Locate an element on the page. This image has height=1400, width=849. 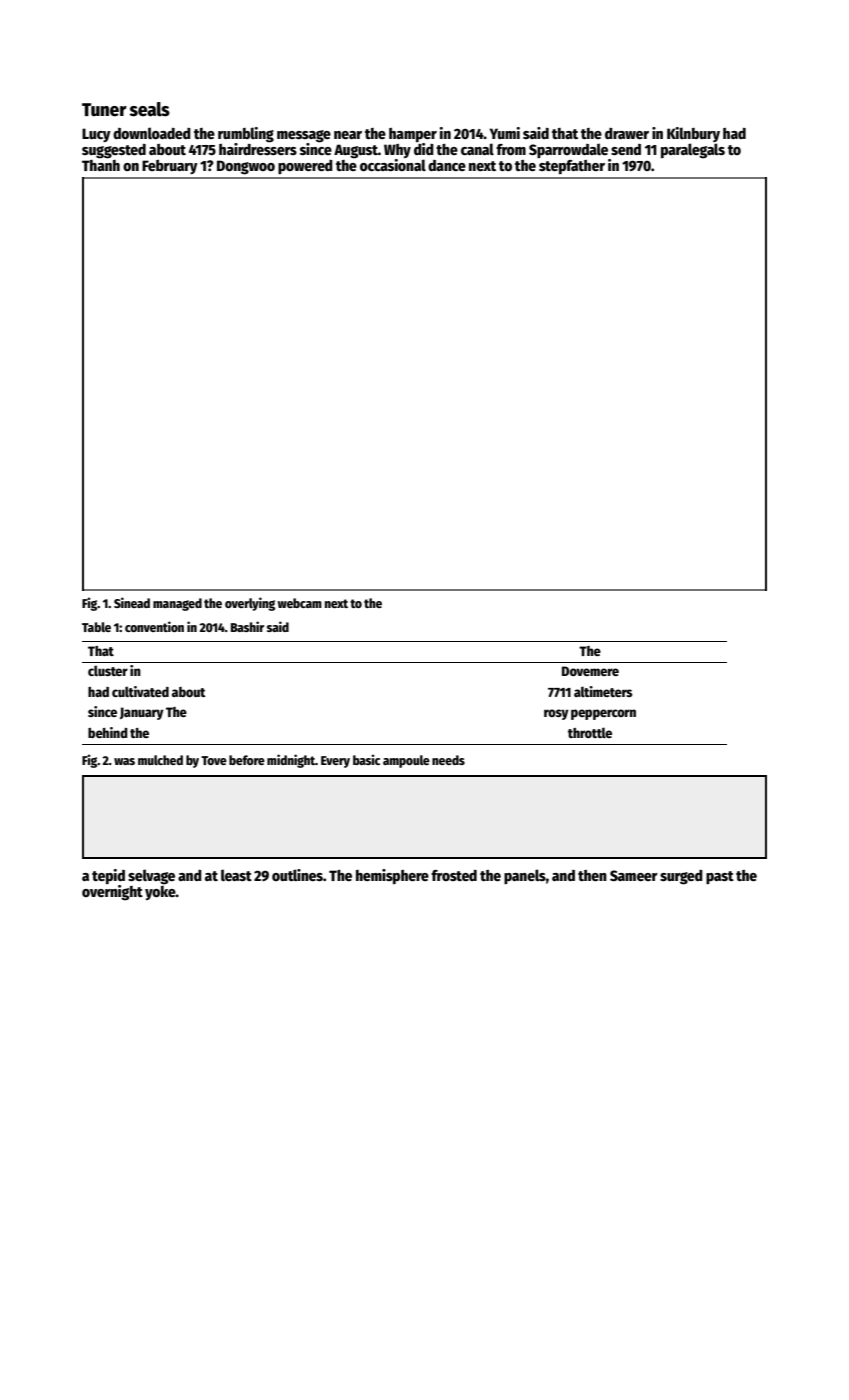
Every is located at coordinates (335, 762).
